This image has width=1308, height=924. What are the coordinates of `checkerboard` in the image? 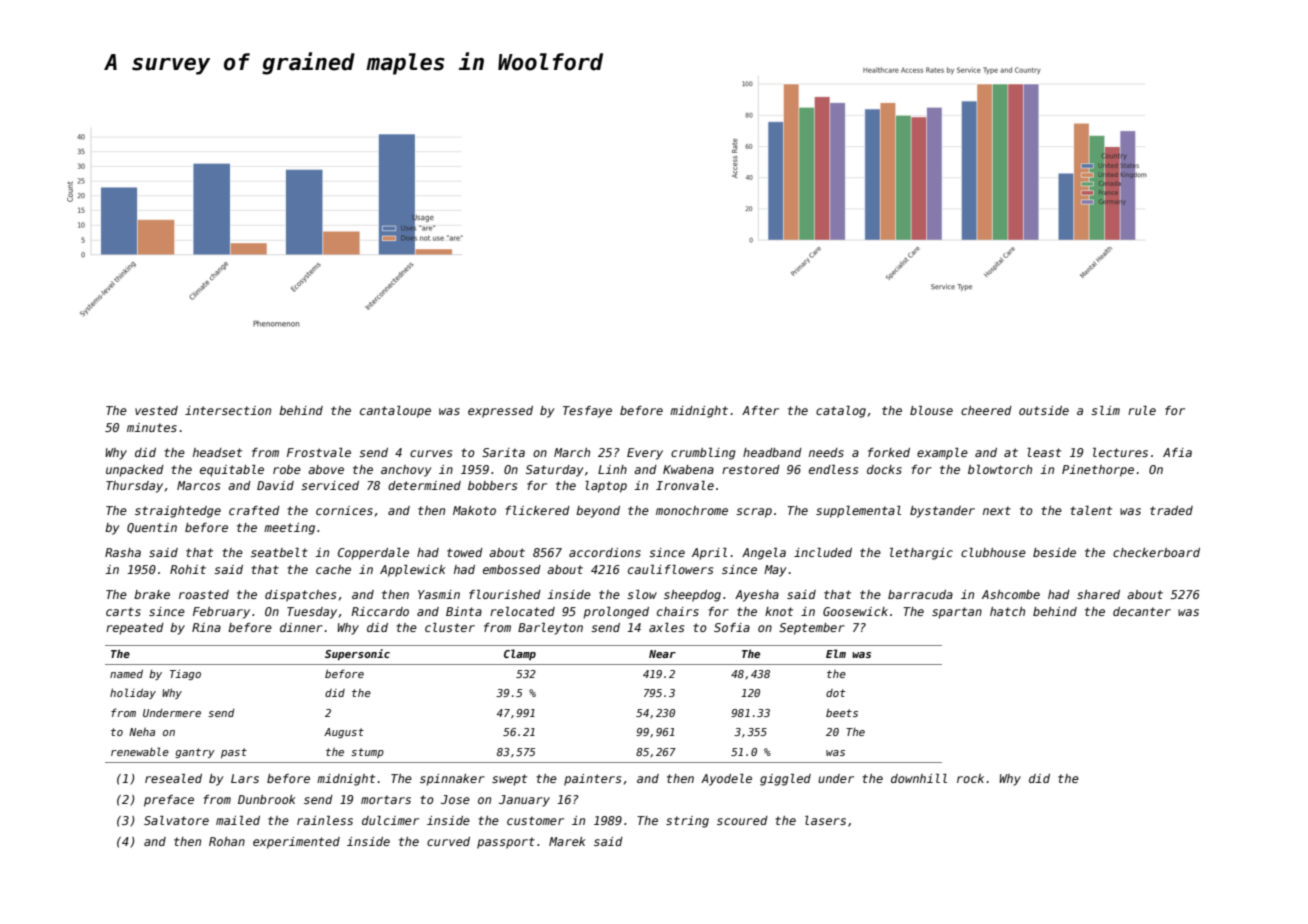 It's located at (1156, 552).
